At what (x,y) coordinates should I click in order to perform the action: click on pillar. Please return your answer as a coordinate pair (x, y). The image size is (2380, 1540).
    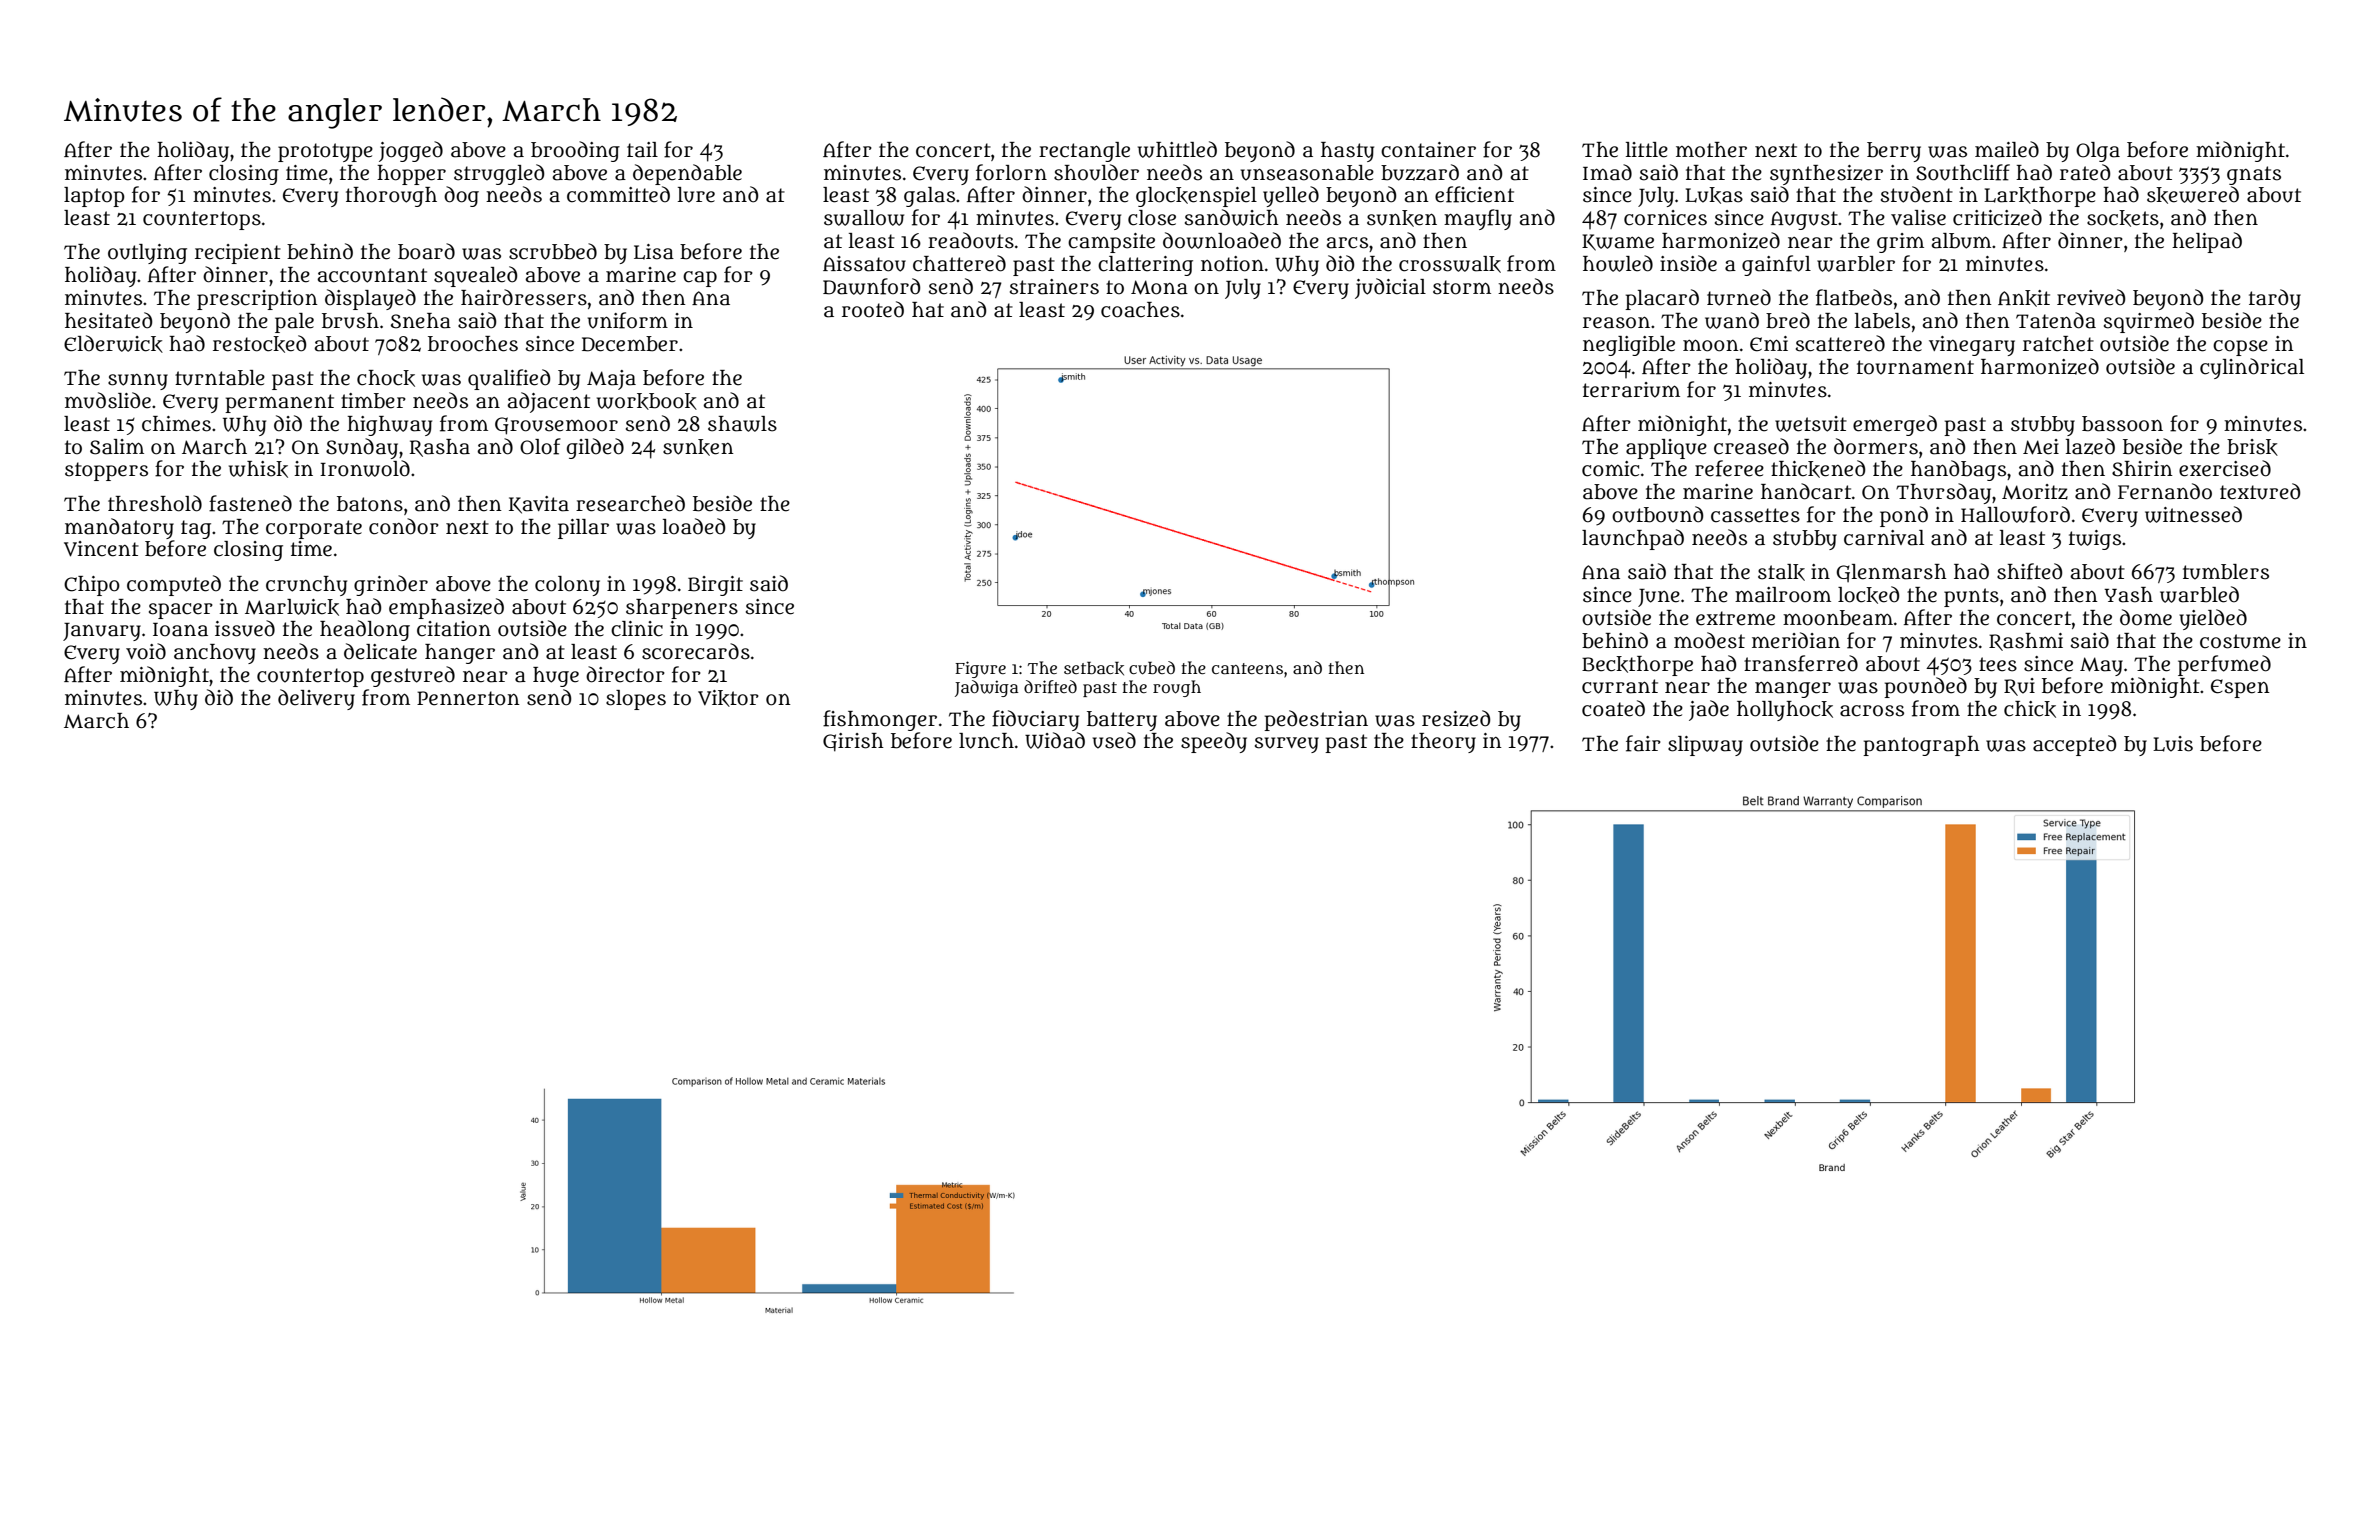
    Looking at the image, I should click on (583, 529).
